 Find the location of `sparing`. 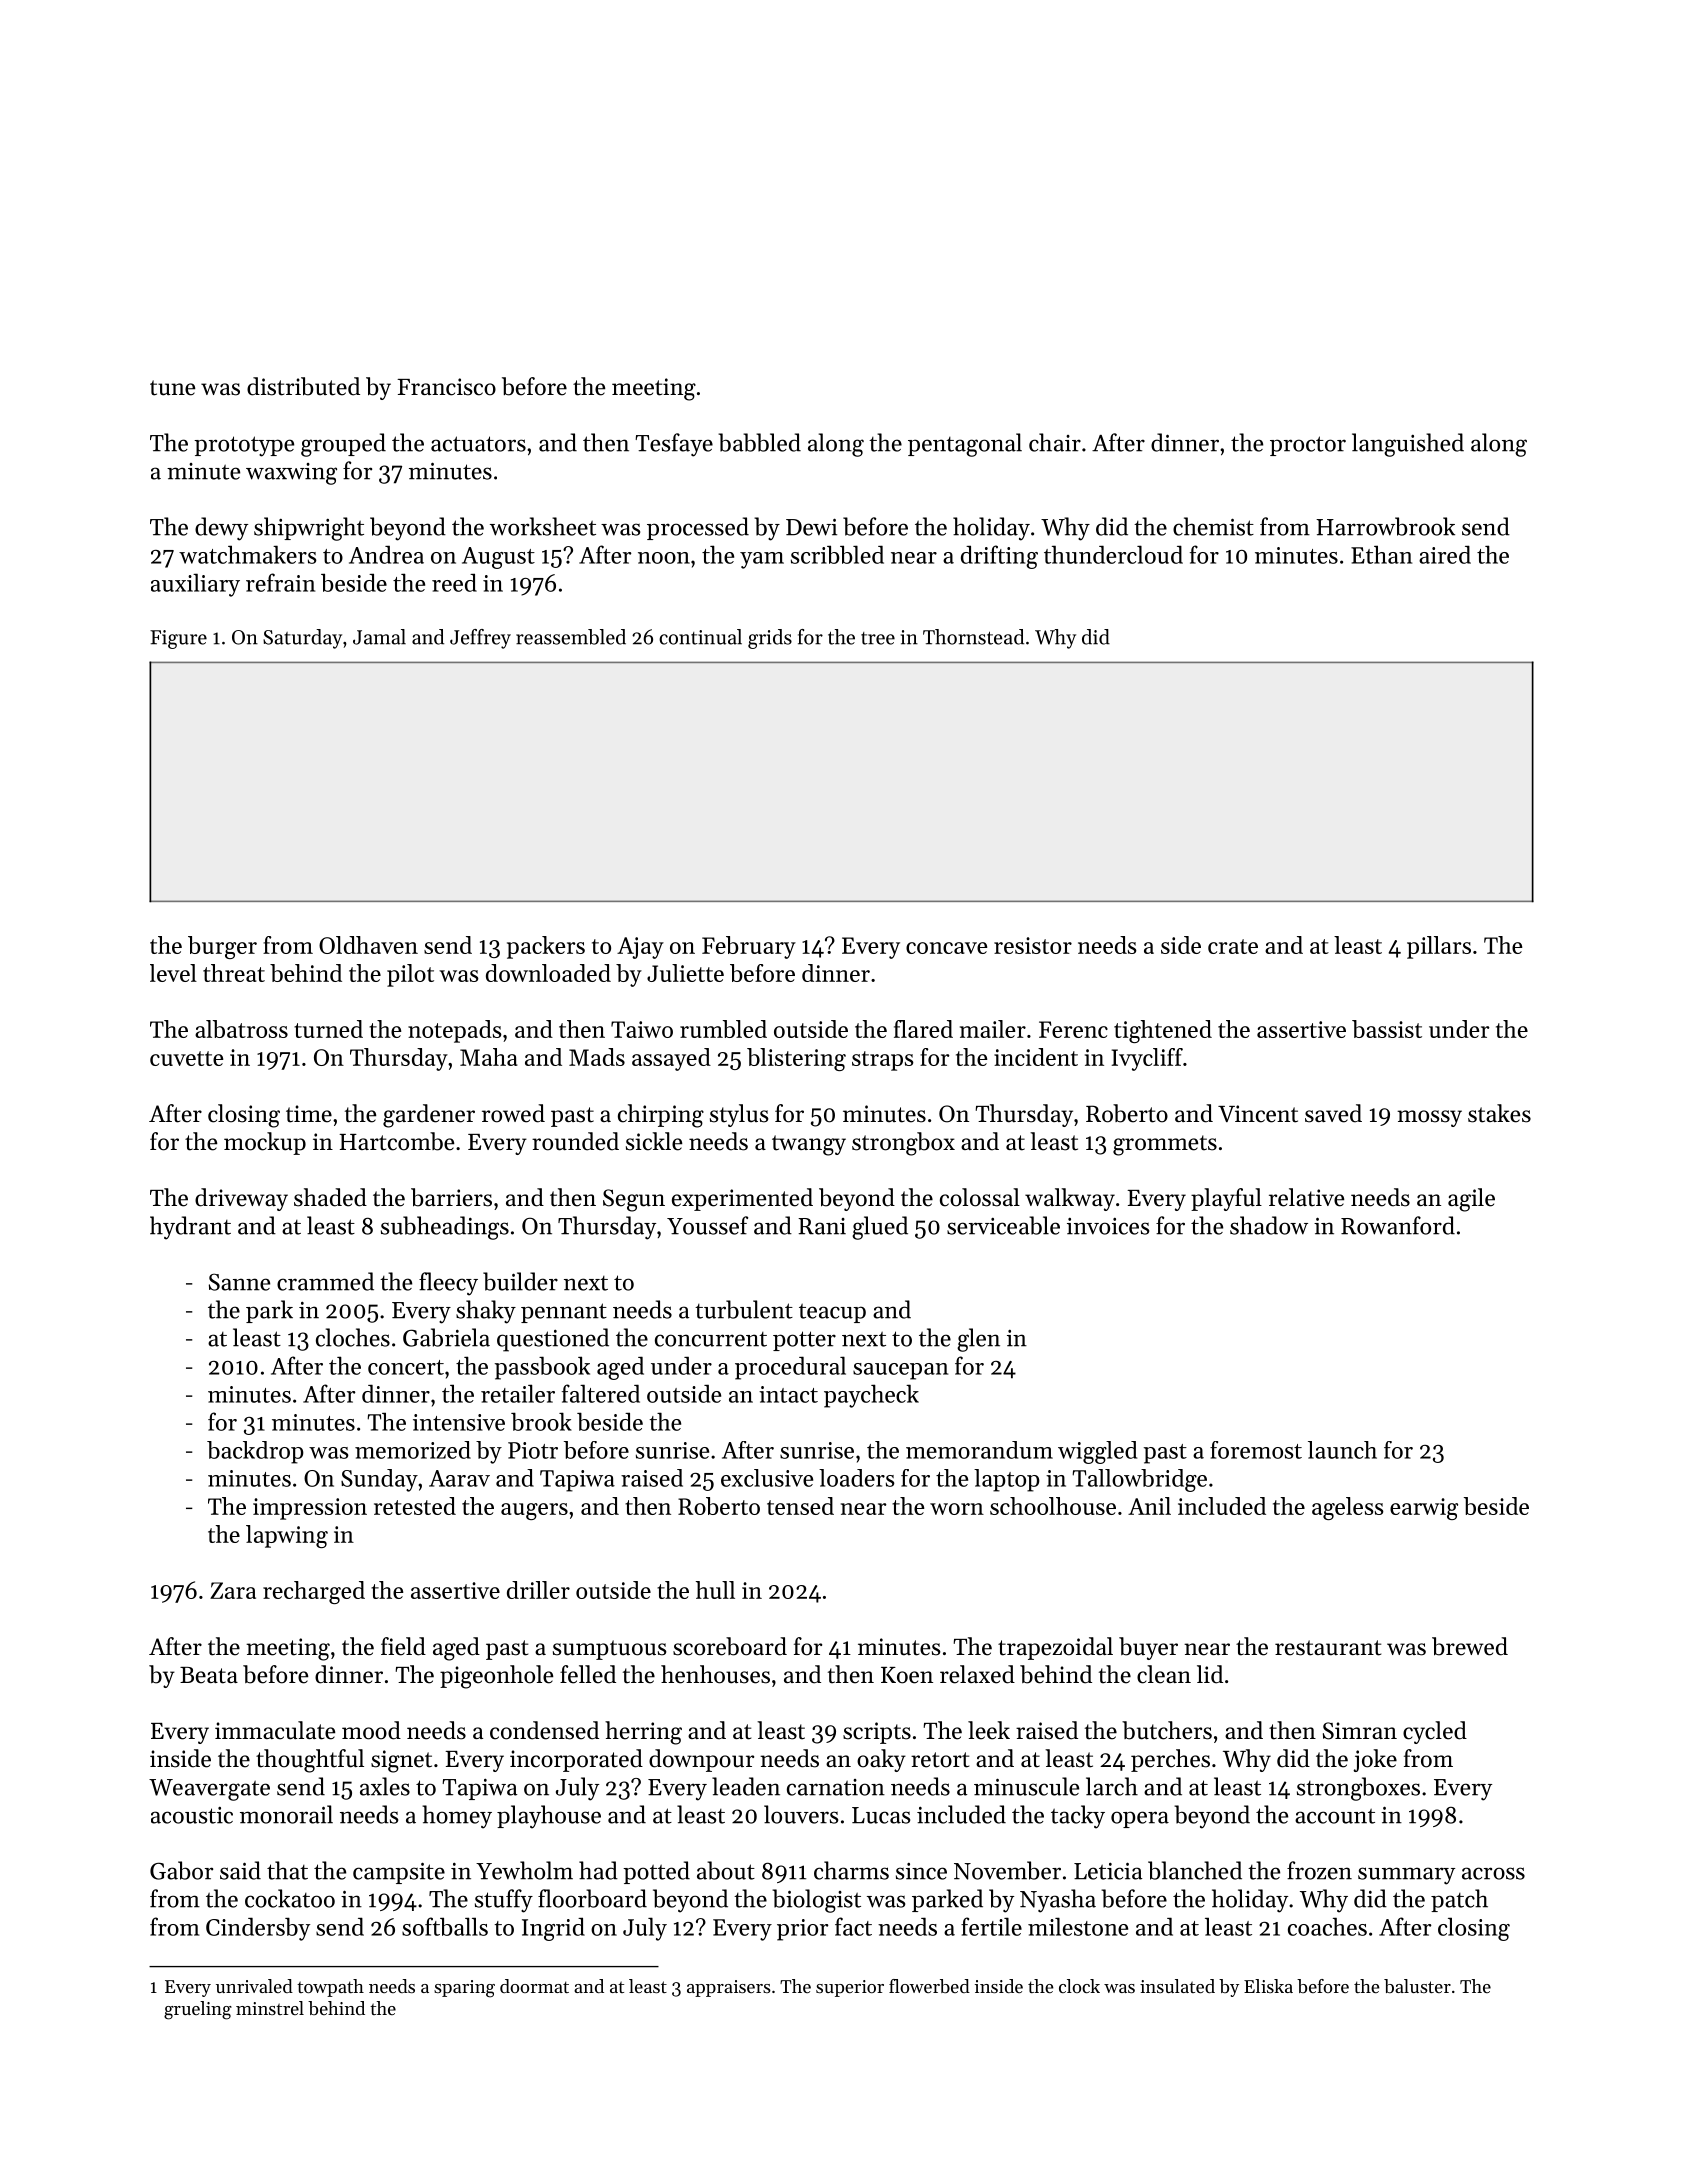

sparing is located at coordinates (464, 1989).
